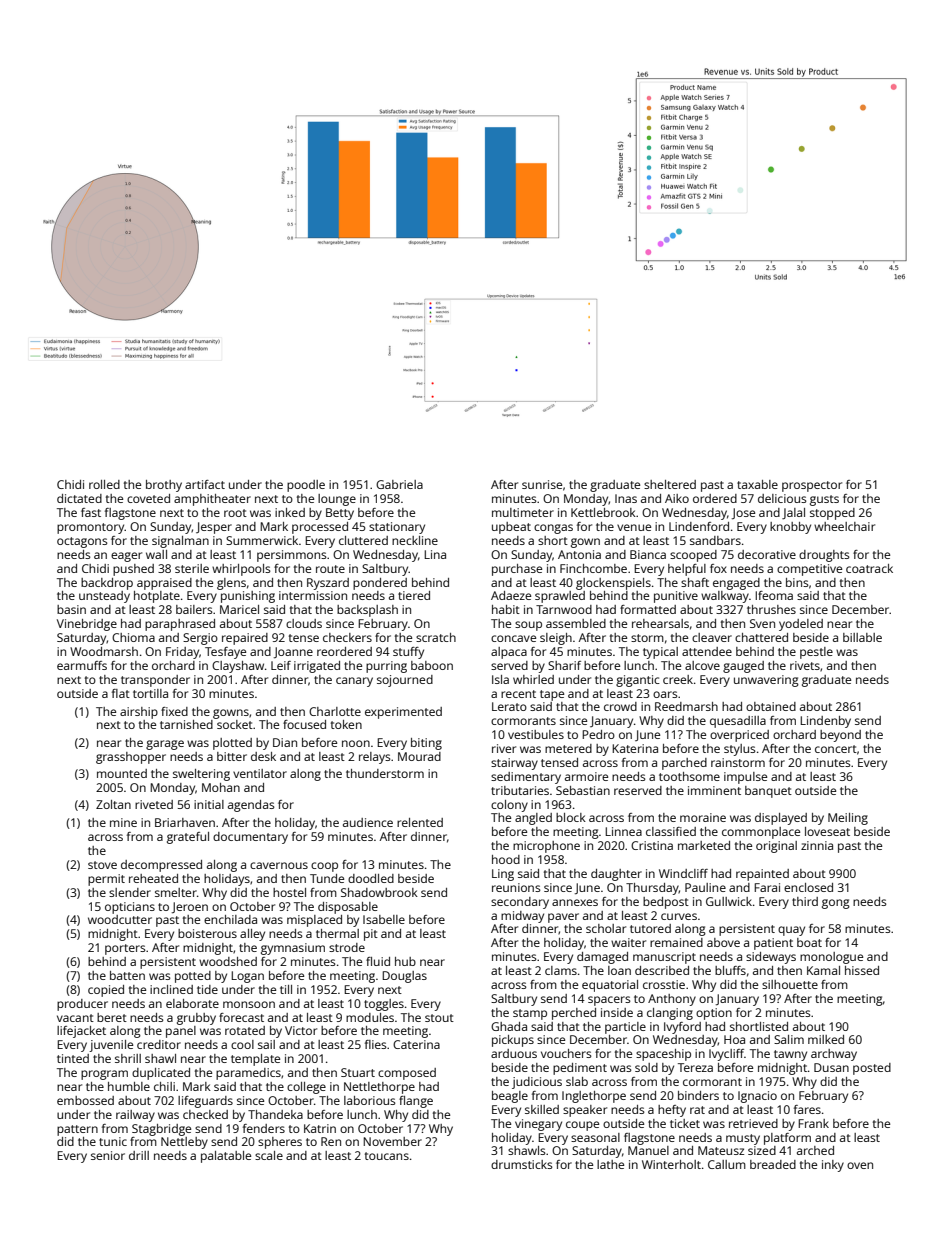 The width and height of the page is (952, 1233). I want to click on drumsticks, so click(522, 1164).
